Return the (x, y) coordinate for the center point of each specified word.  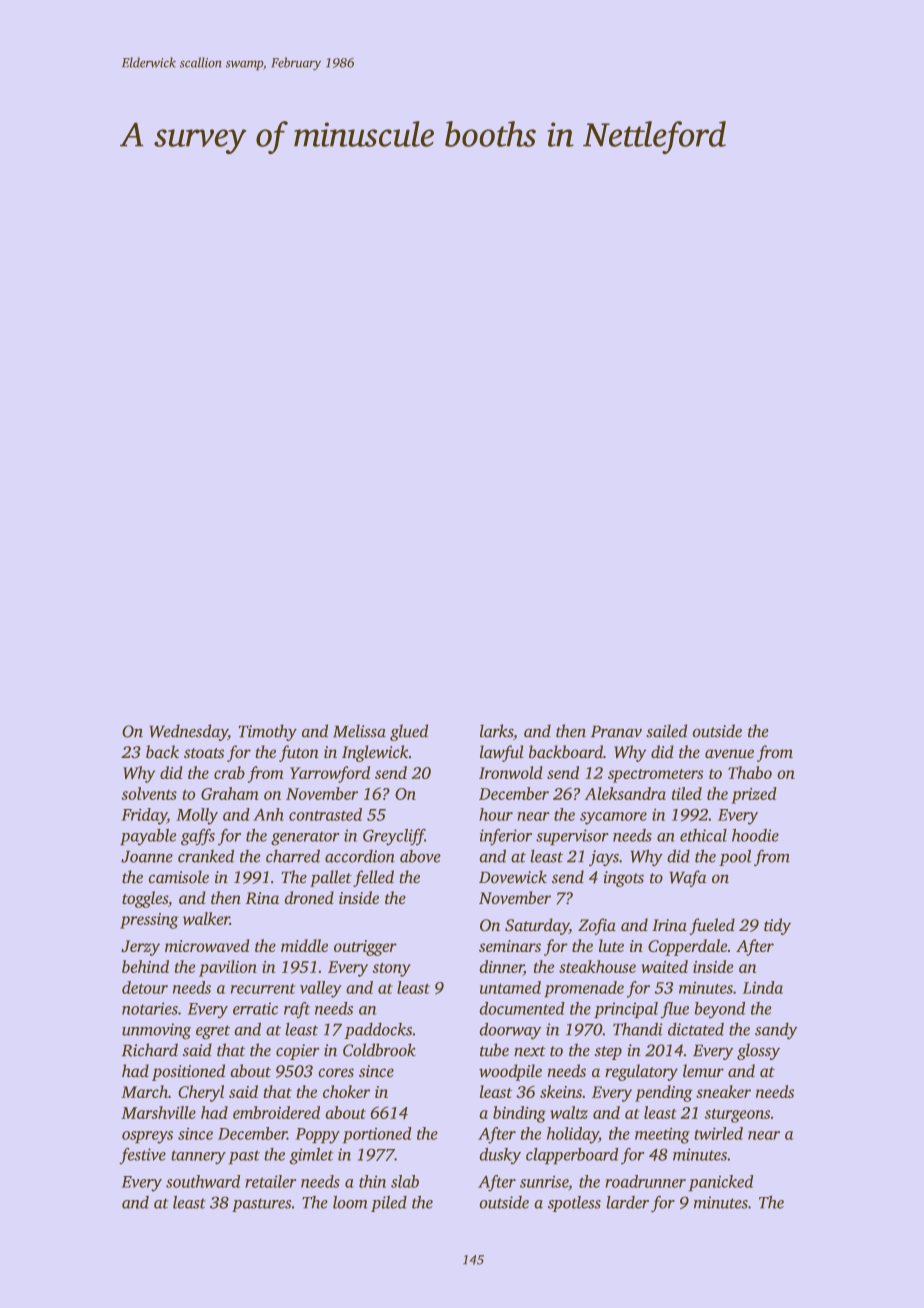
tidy (777, 926)
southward (203, 1181)
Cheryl (201, 1093)
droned (309, 897)
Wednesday (188, 732)
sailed (666, 730)
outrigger (365, 948)
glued (409, 732)
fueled (712, 926)
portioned (377, 1135)
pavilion (228, 968)
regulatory (641, 1072)
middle (304, 945)
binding (519, 1114)
